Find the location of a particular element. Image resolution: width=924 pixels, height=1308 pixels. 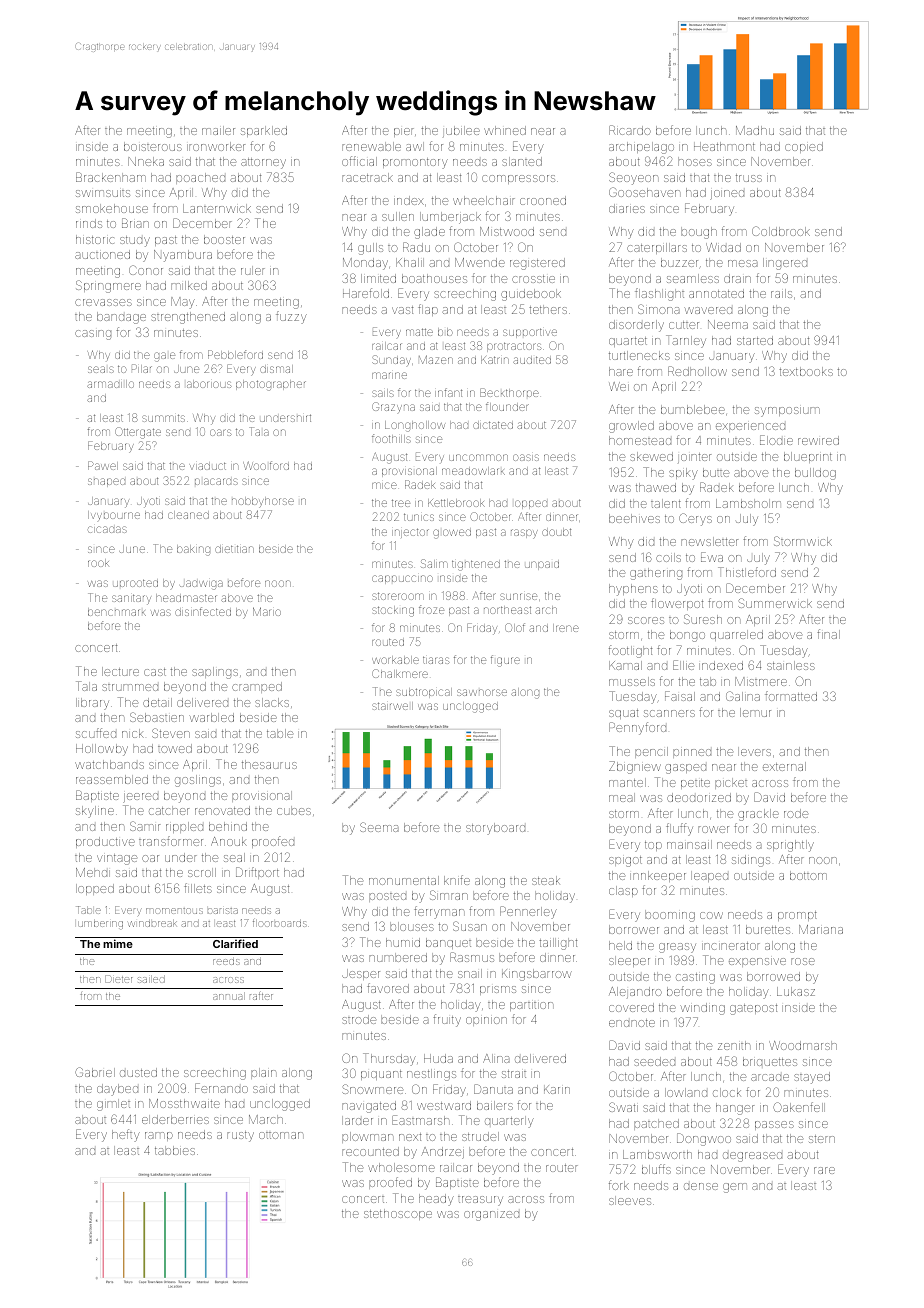

Mossthwaite is located at coordinates (184, 1103).
